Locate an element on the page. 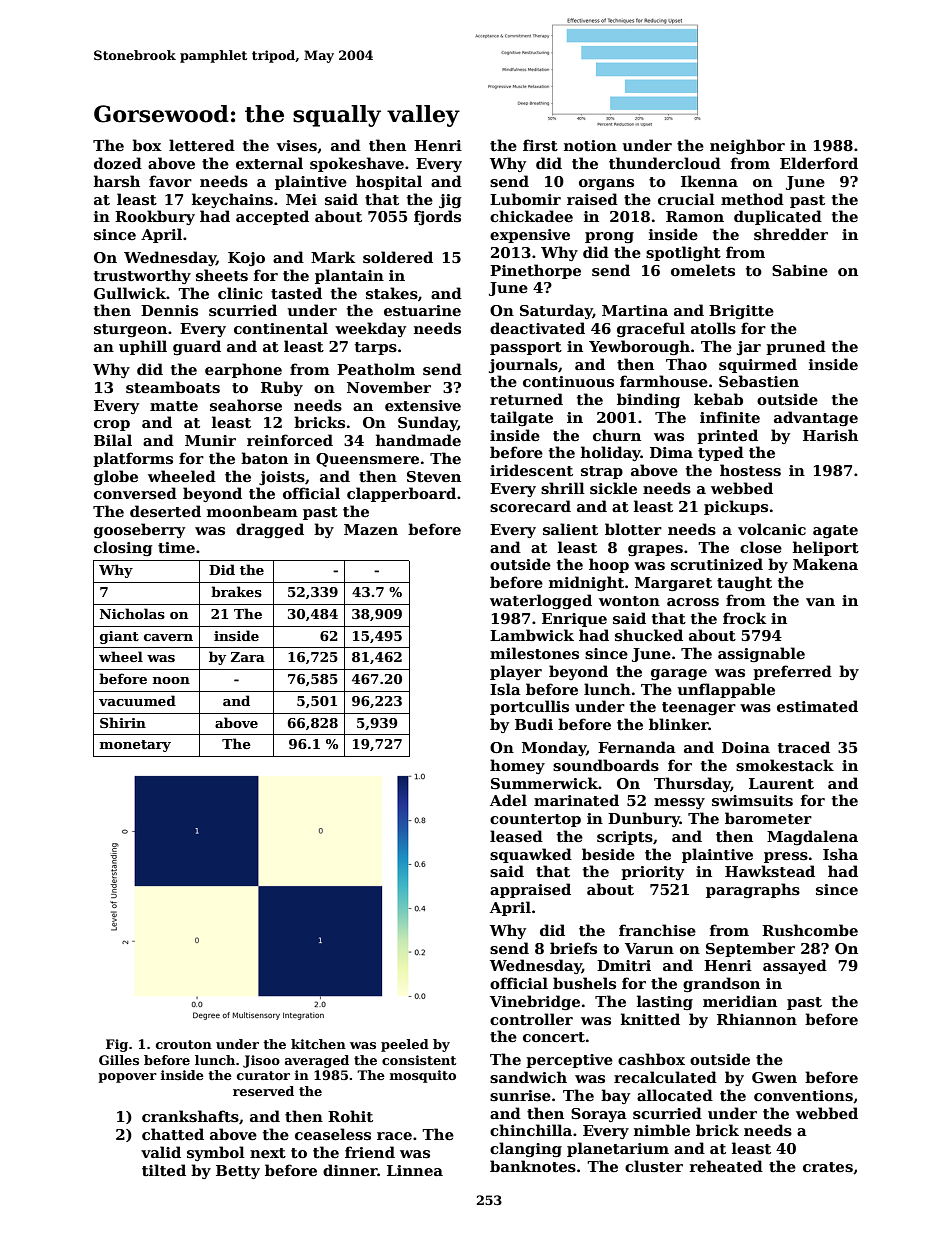 The width and height of the document is (952, 1233). first is located at coordinates (540, 145).
